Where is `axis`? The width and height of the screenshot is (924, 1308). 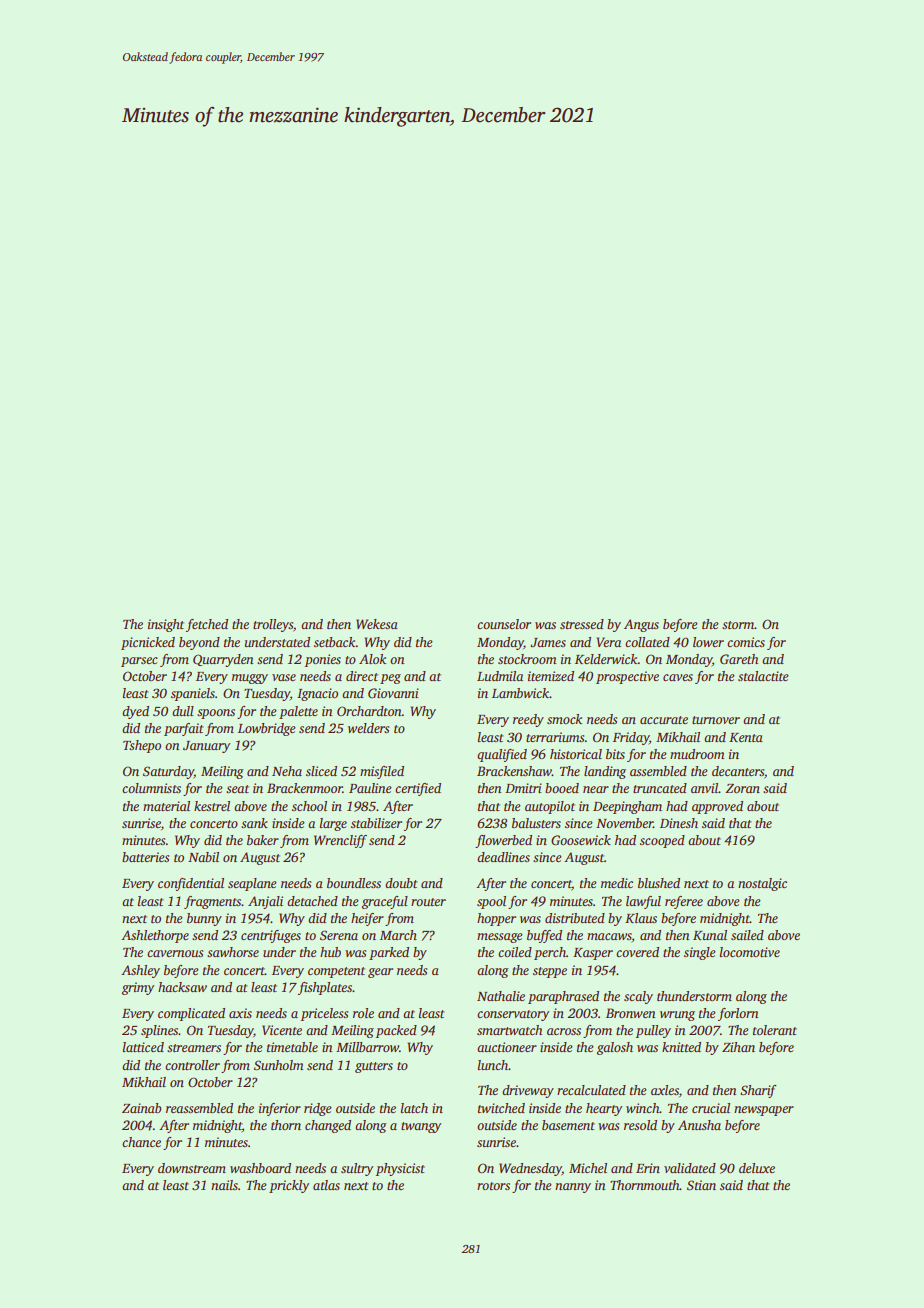
axis is located at coordinates (240, 1013).
